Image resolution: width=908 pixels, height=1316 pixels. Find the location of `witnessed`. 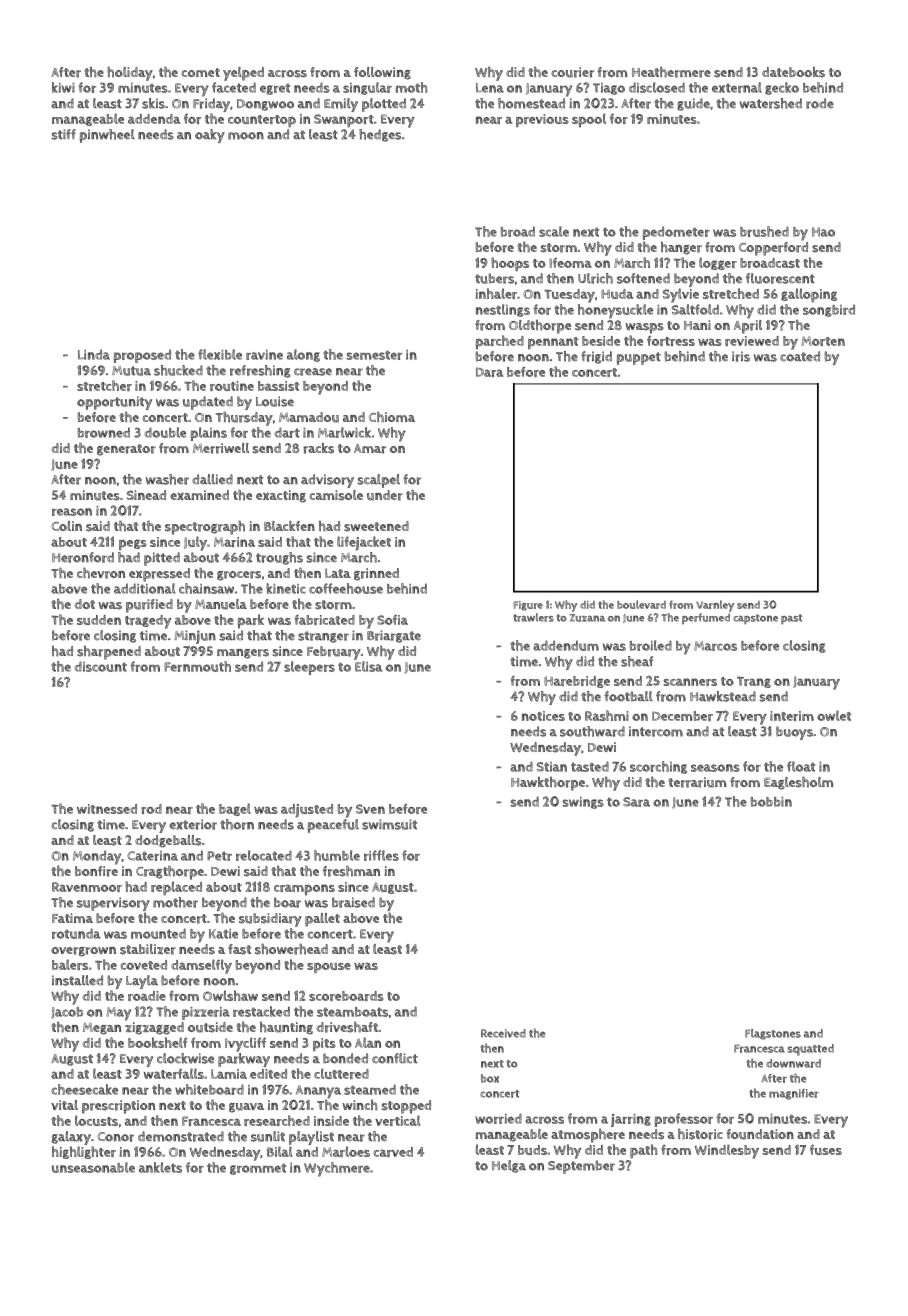

witnessed is located at coordinates (107, 809).
